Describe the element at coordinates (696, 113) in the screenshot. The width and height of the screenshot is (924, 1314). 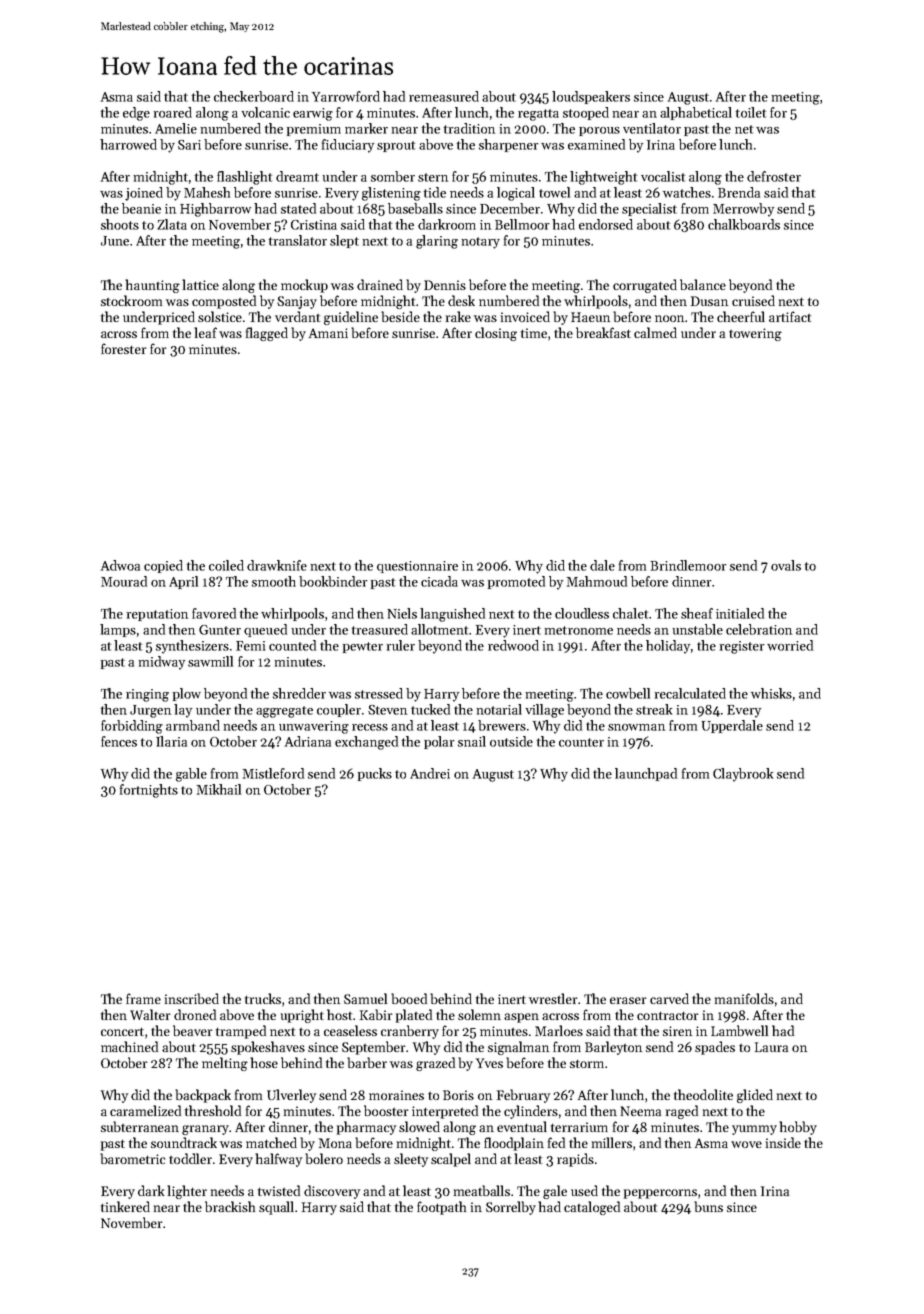
I see `alphabetical` at that location.
